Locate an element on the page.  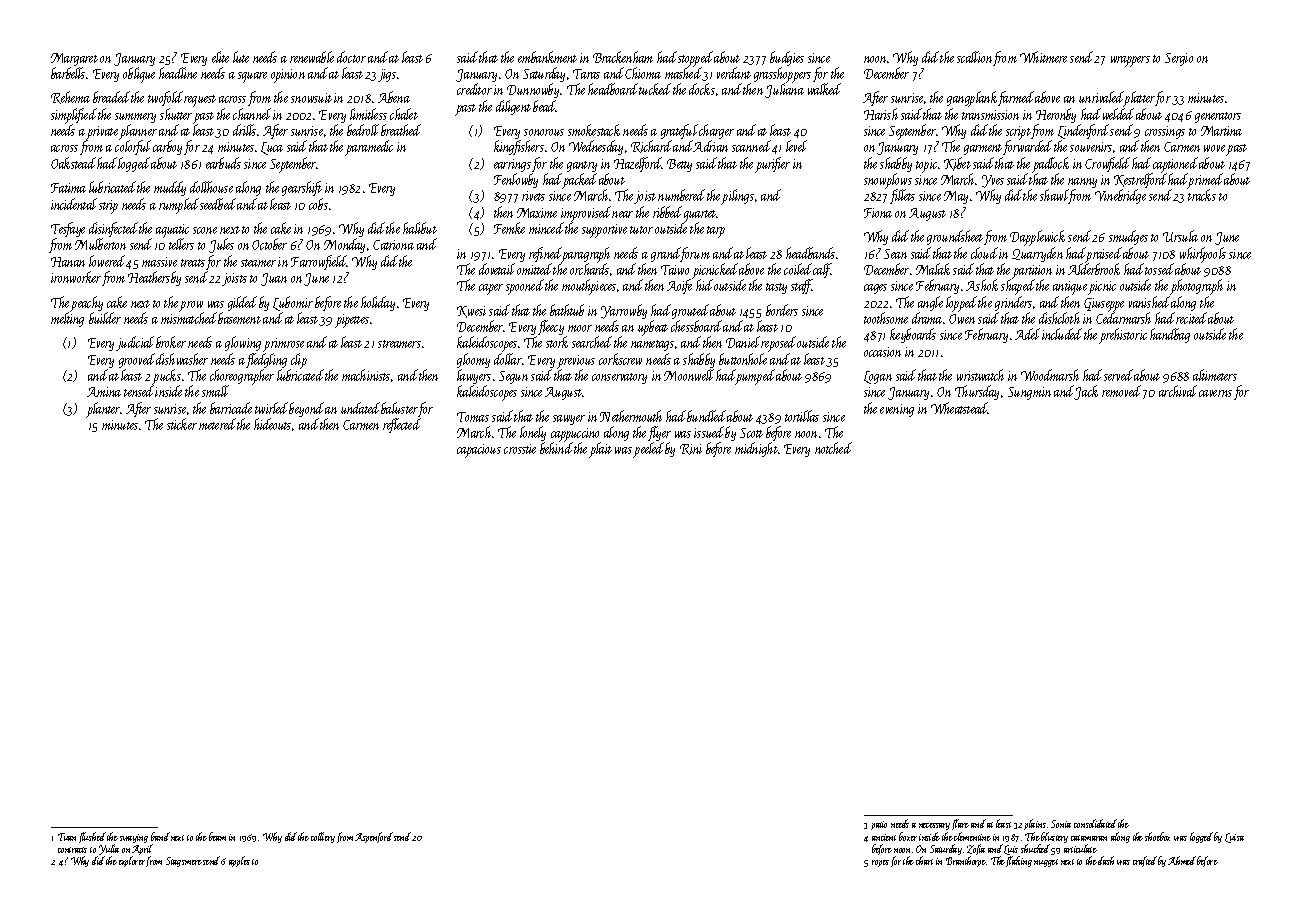
beam is located at coordinates (217, 836).
